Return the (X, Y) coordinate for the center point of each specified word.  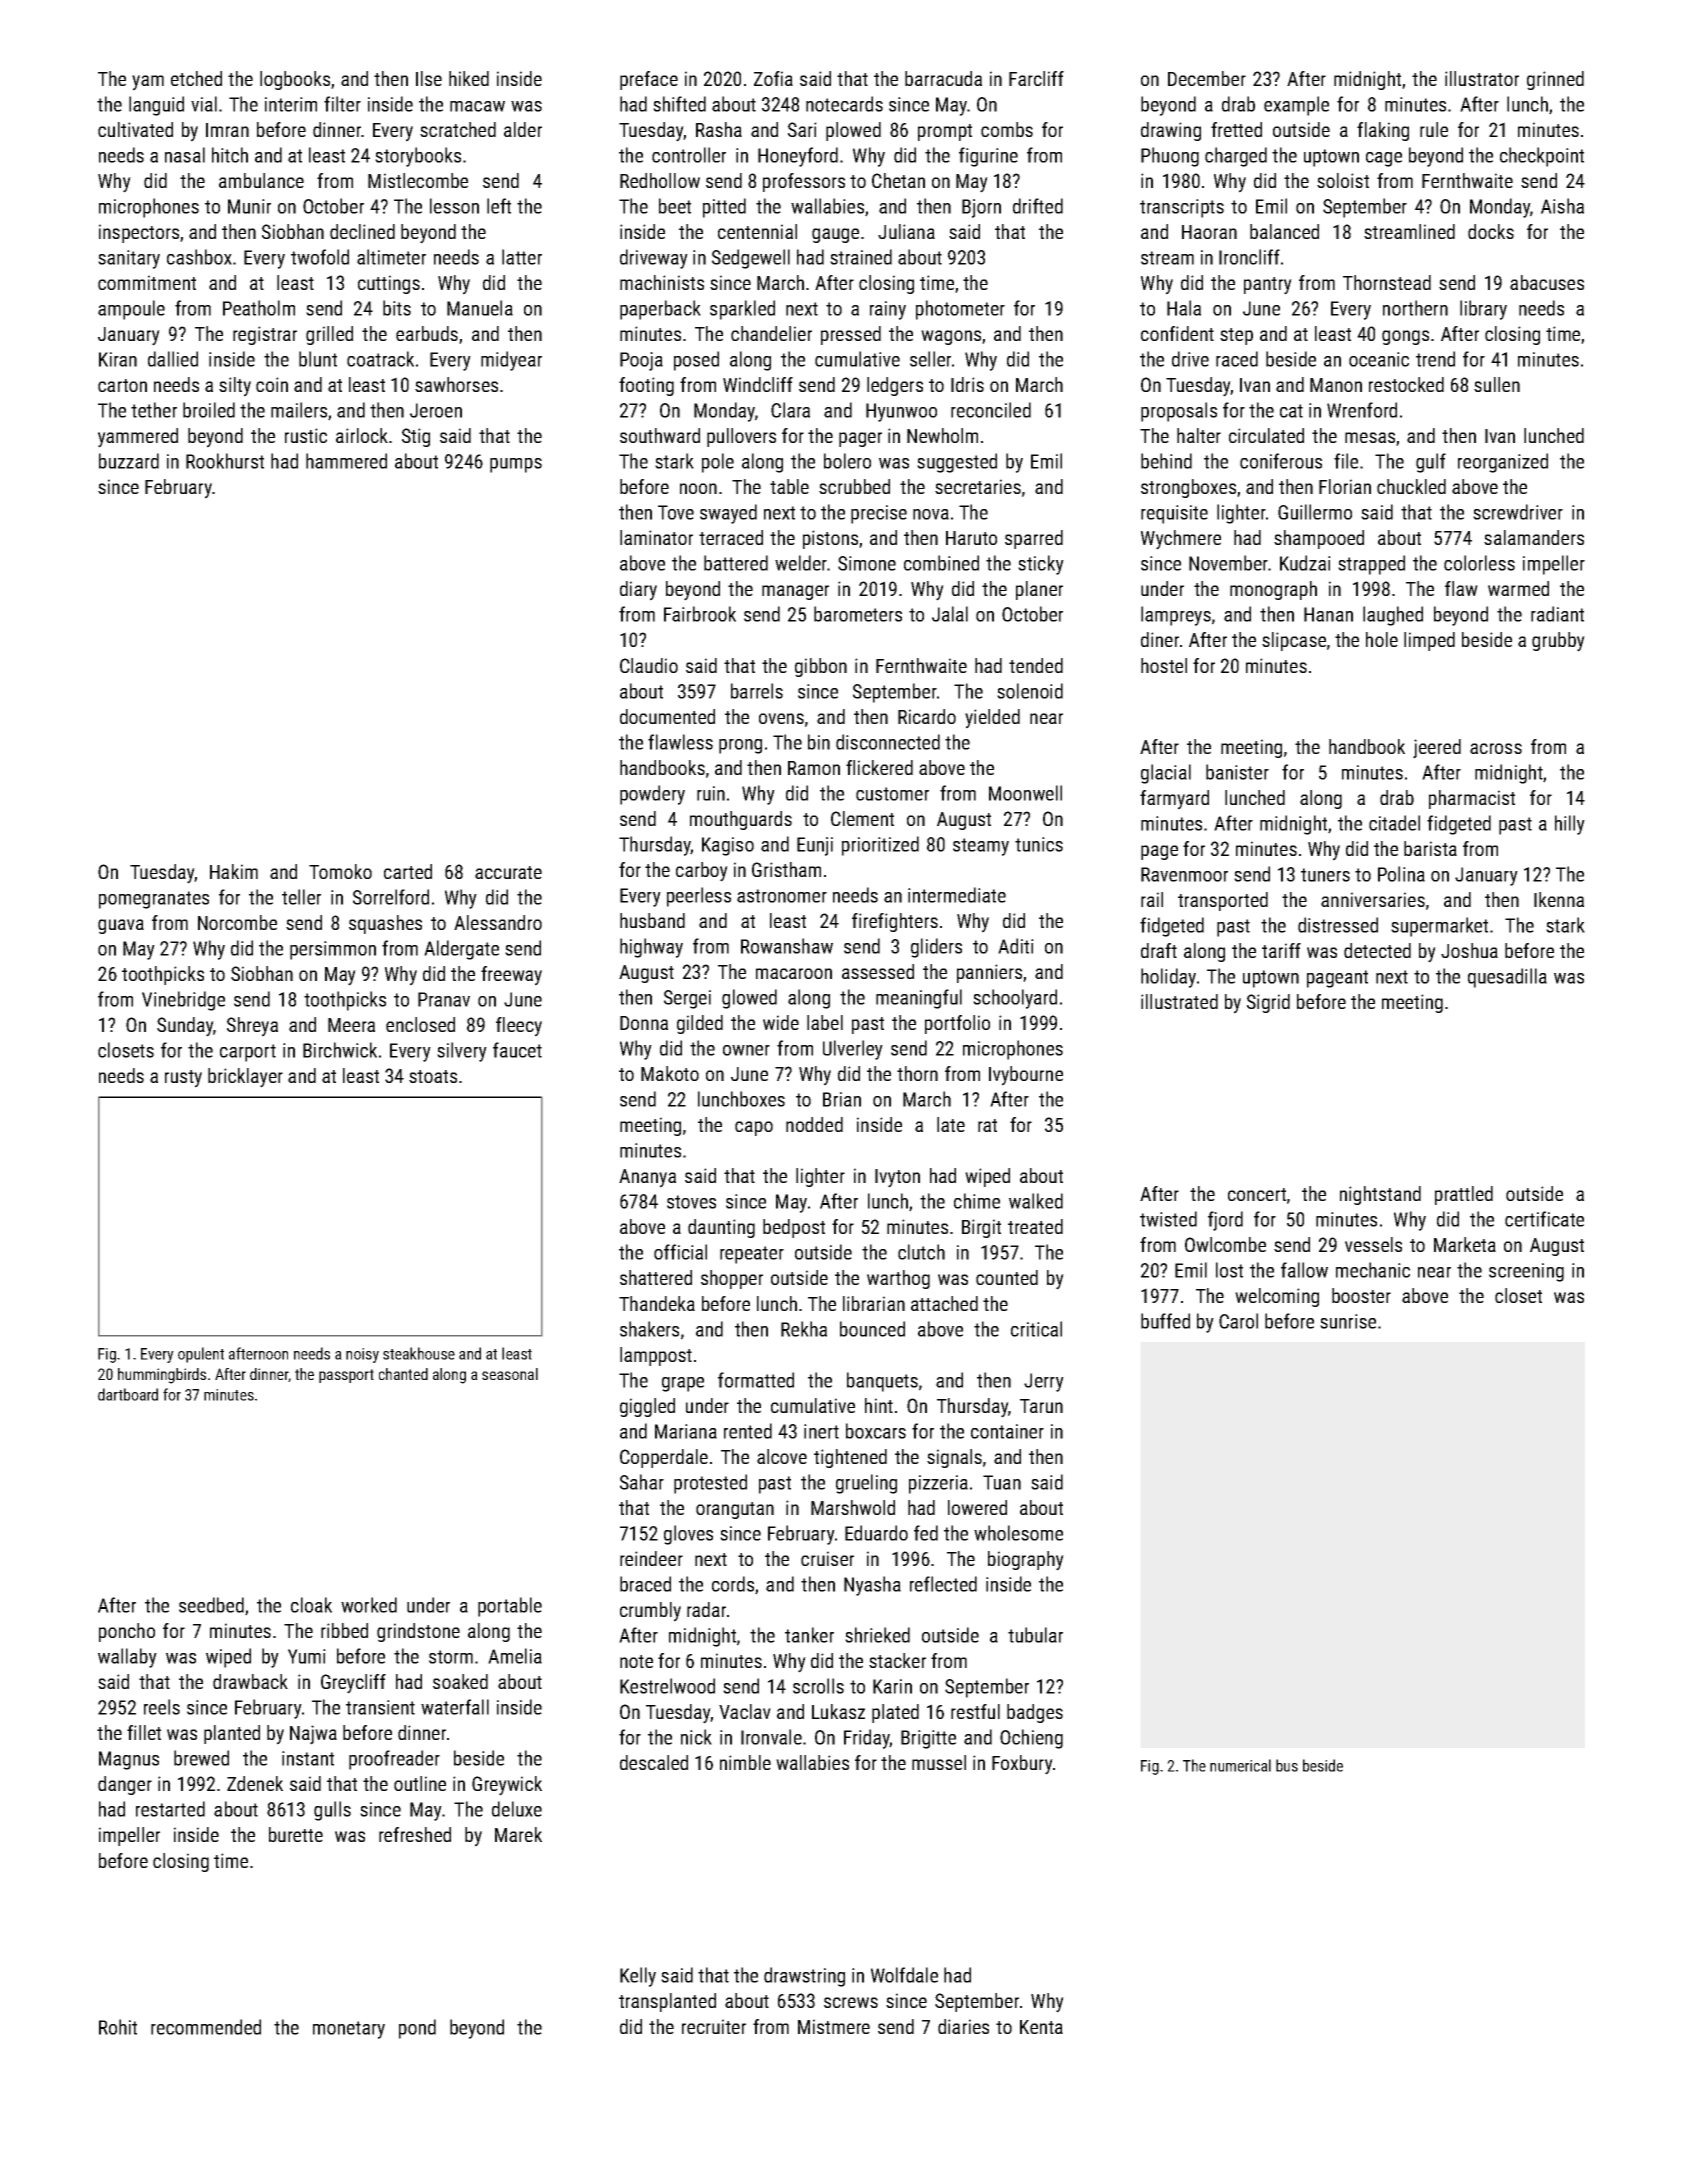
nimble (745, 1762)
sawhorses (456, 384)
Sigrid (1268, 1003)
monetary (349, 2030)
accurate (508, 872)
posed (696, 361)
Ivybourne (1026, 1076)
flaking (1383, 131)
